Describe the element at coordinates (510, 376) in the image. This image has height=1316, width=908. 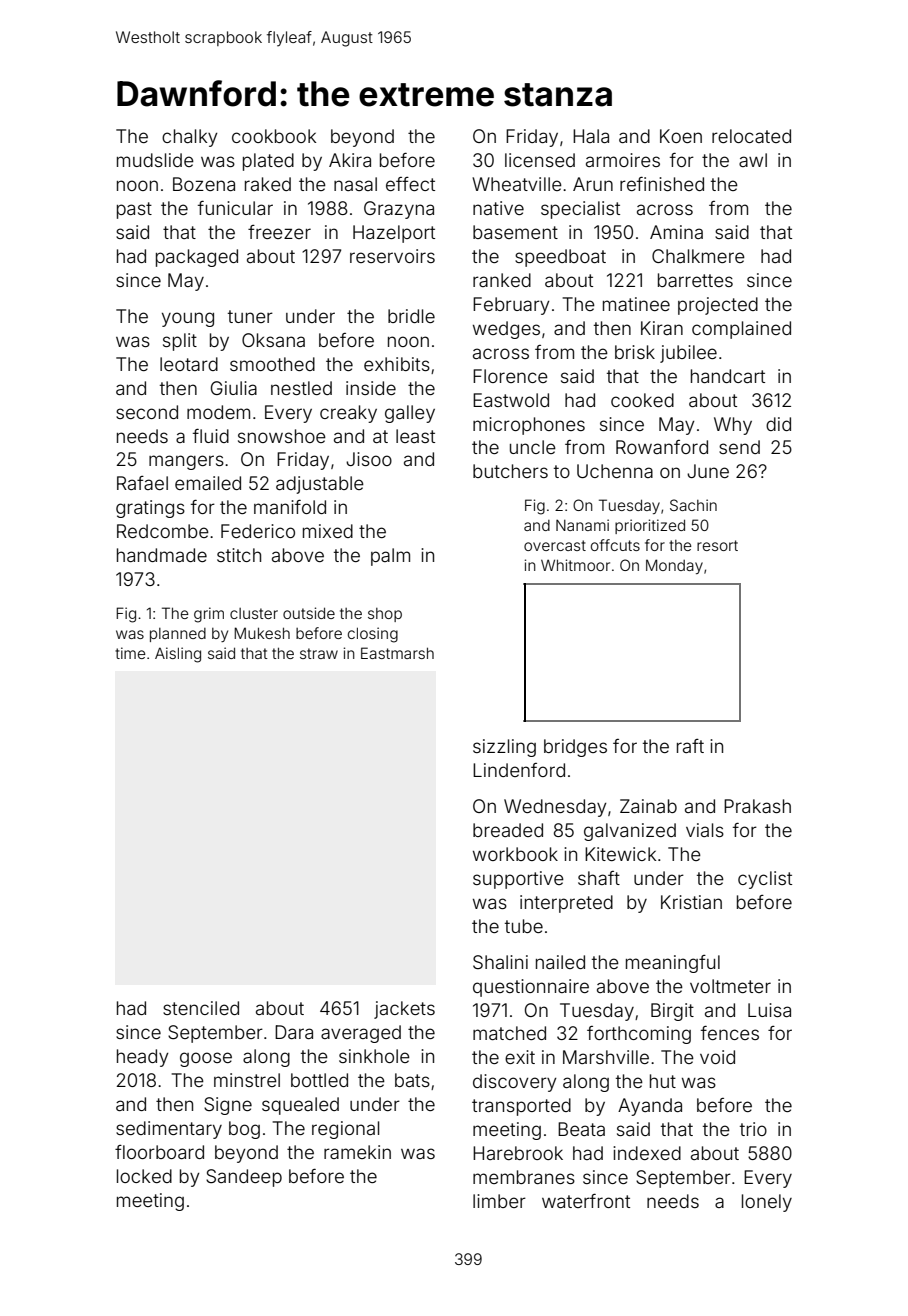
I see `Florence` at that location.
